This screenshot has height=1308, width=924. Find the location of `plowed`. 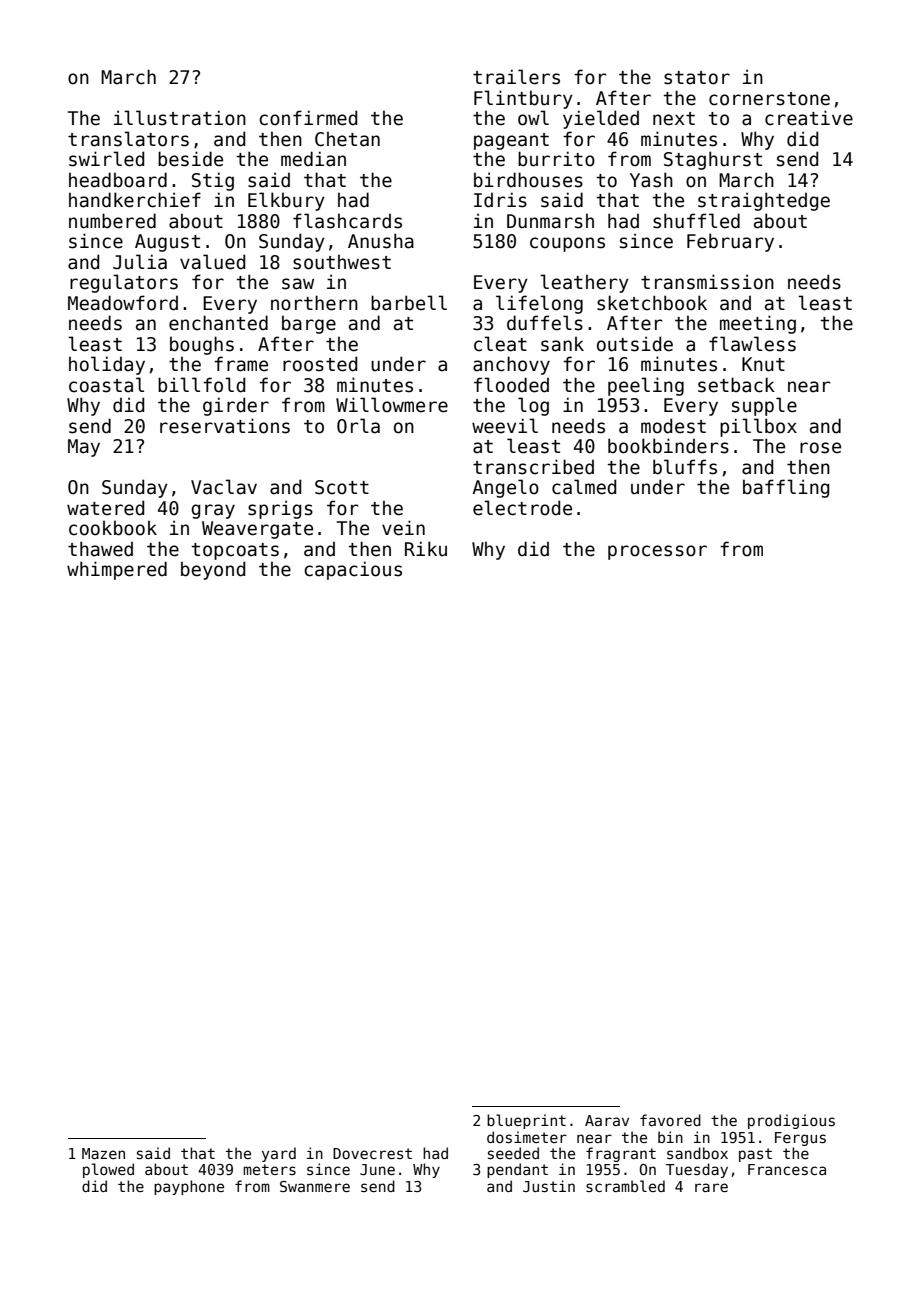

plowed is located at coordinates (108, 1170).
